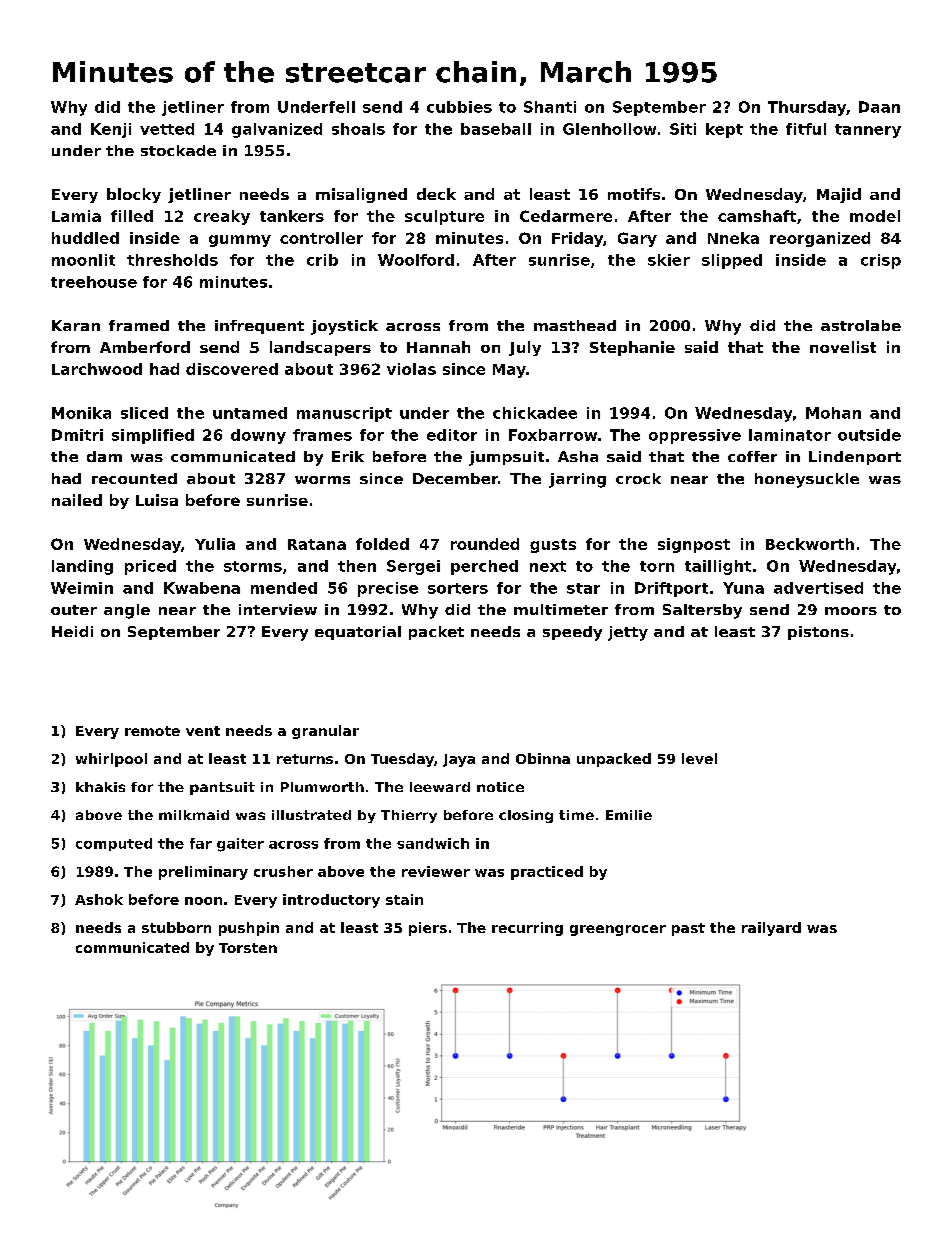 The image size is (952, 1233). What do you see at coordinates (358, 633) in the image?
I see `equatorial` at bounding box center [358, 633].
